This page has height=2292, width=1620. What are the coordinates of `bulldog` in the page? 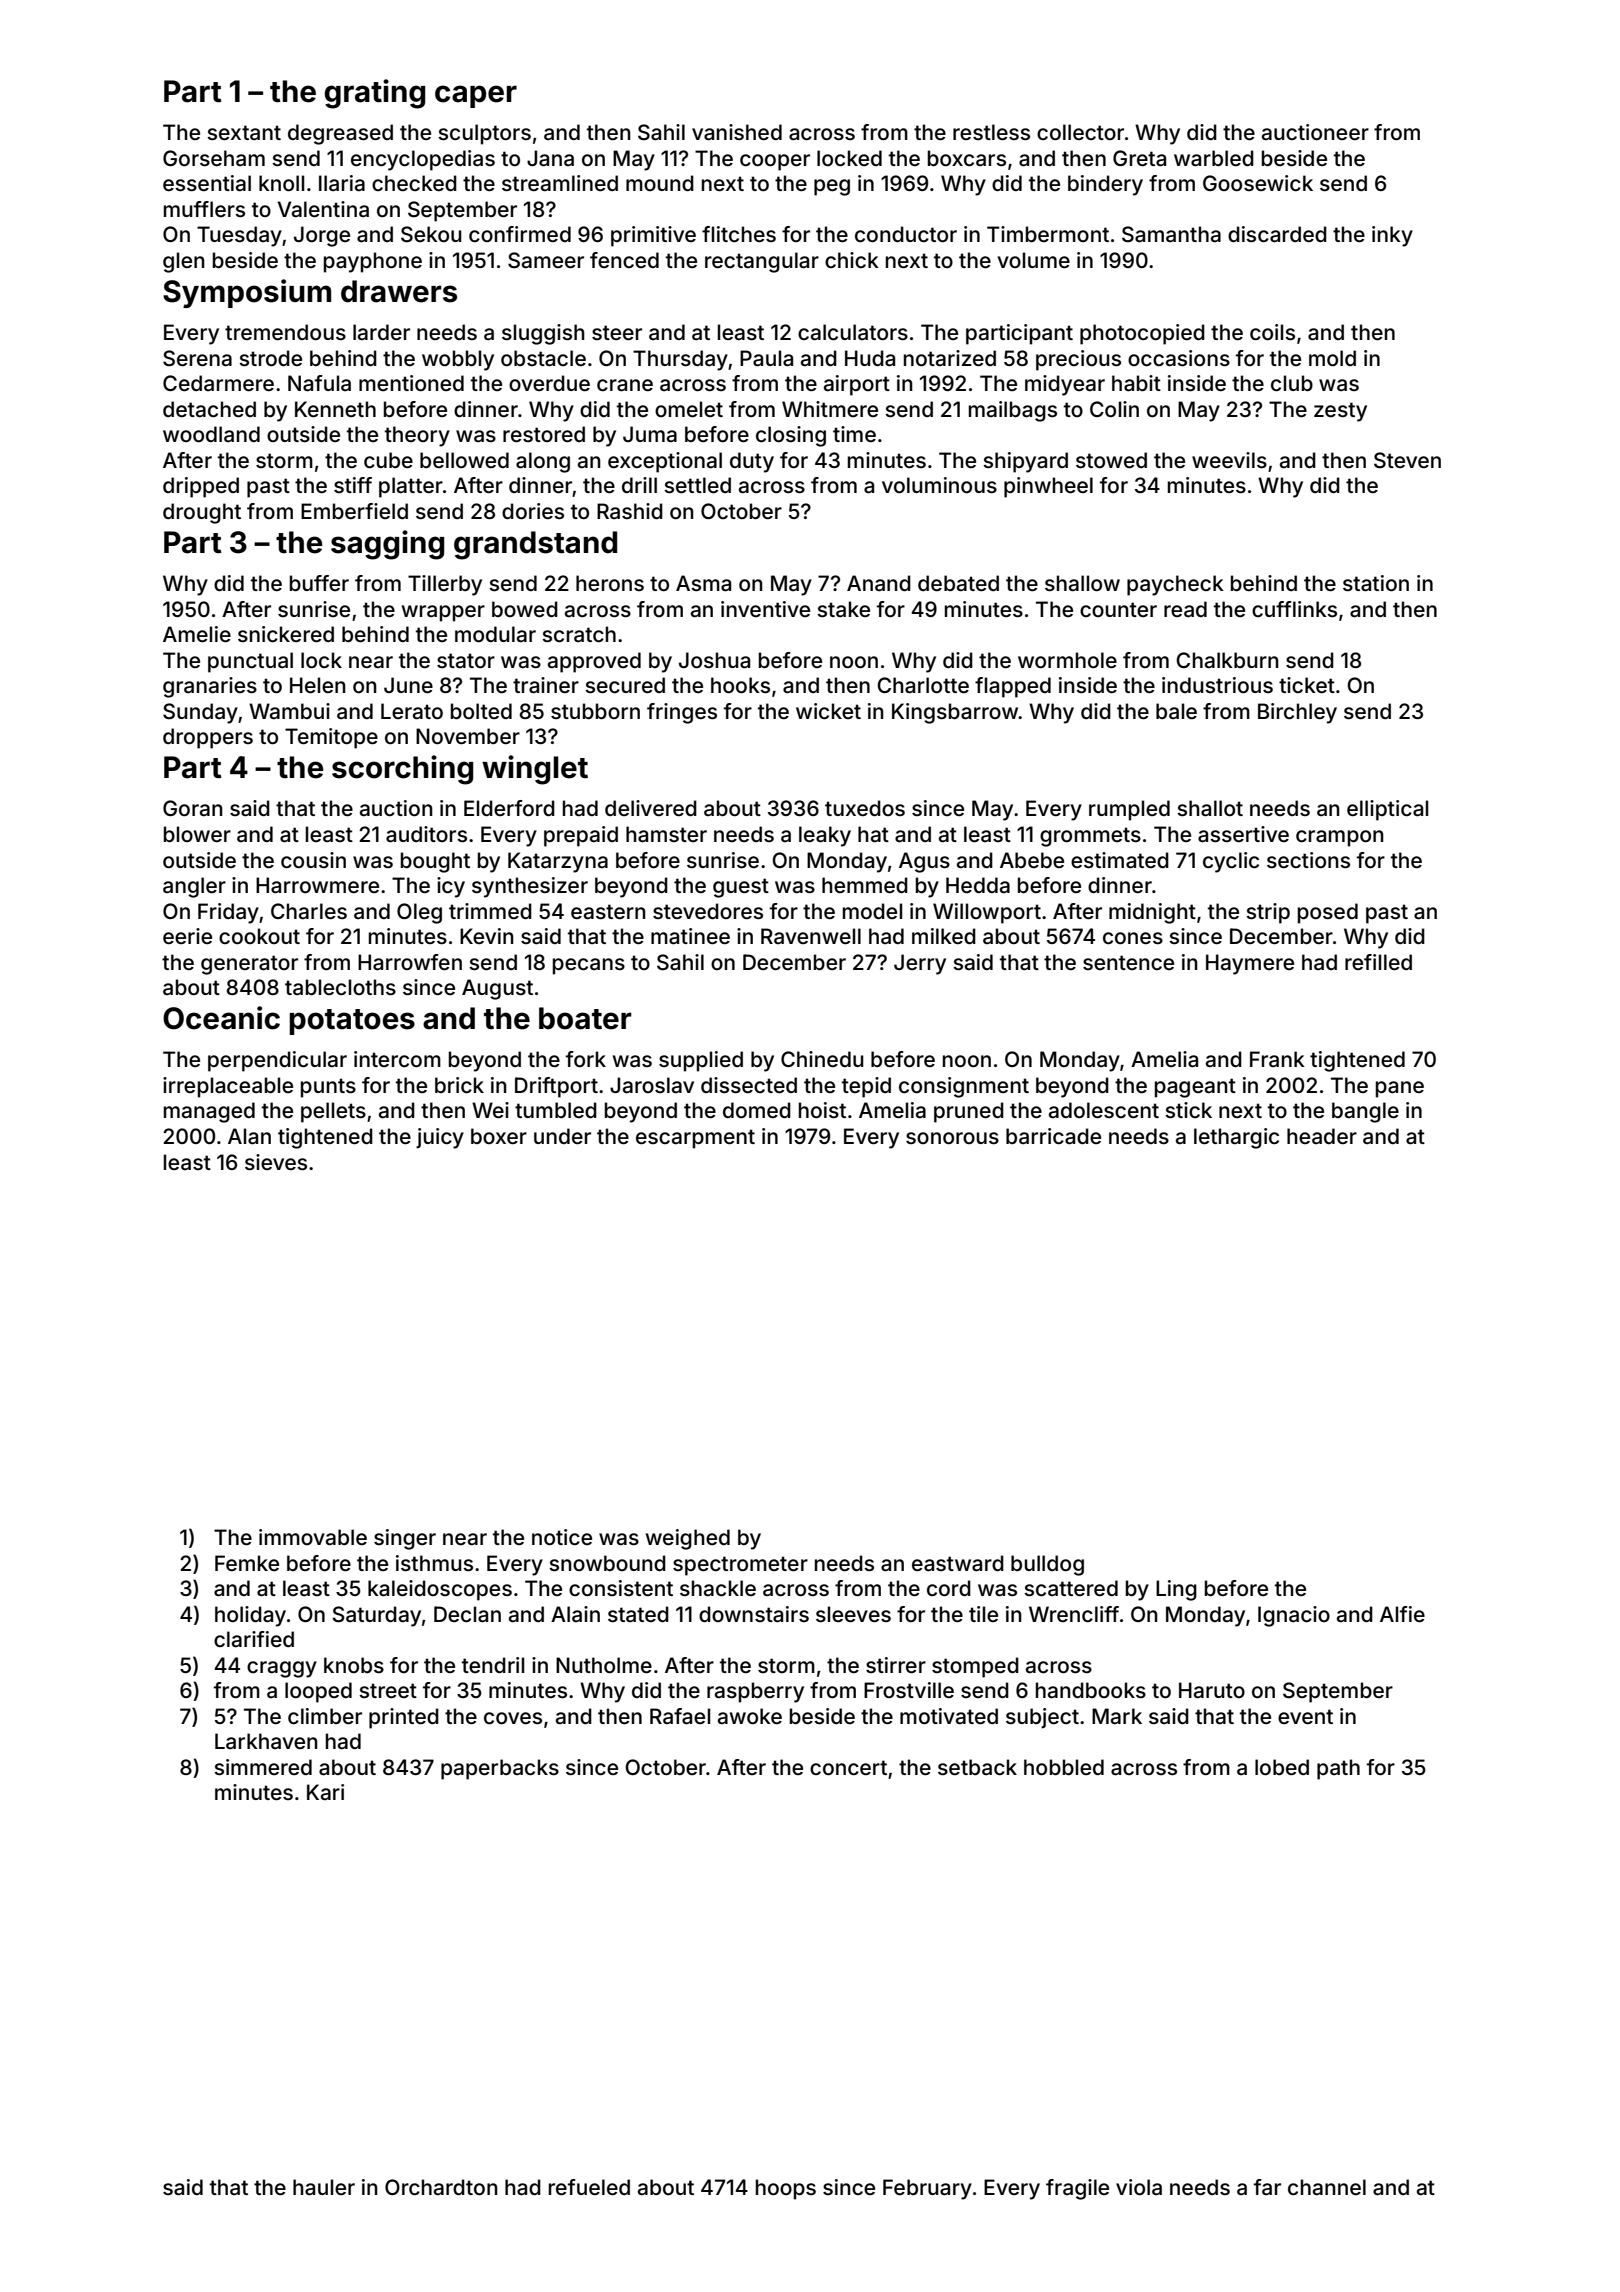 It's located at (1047, 1565).
